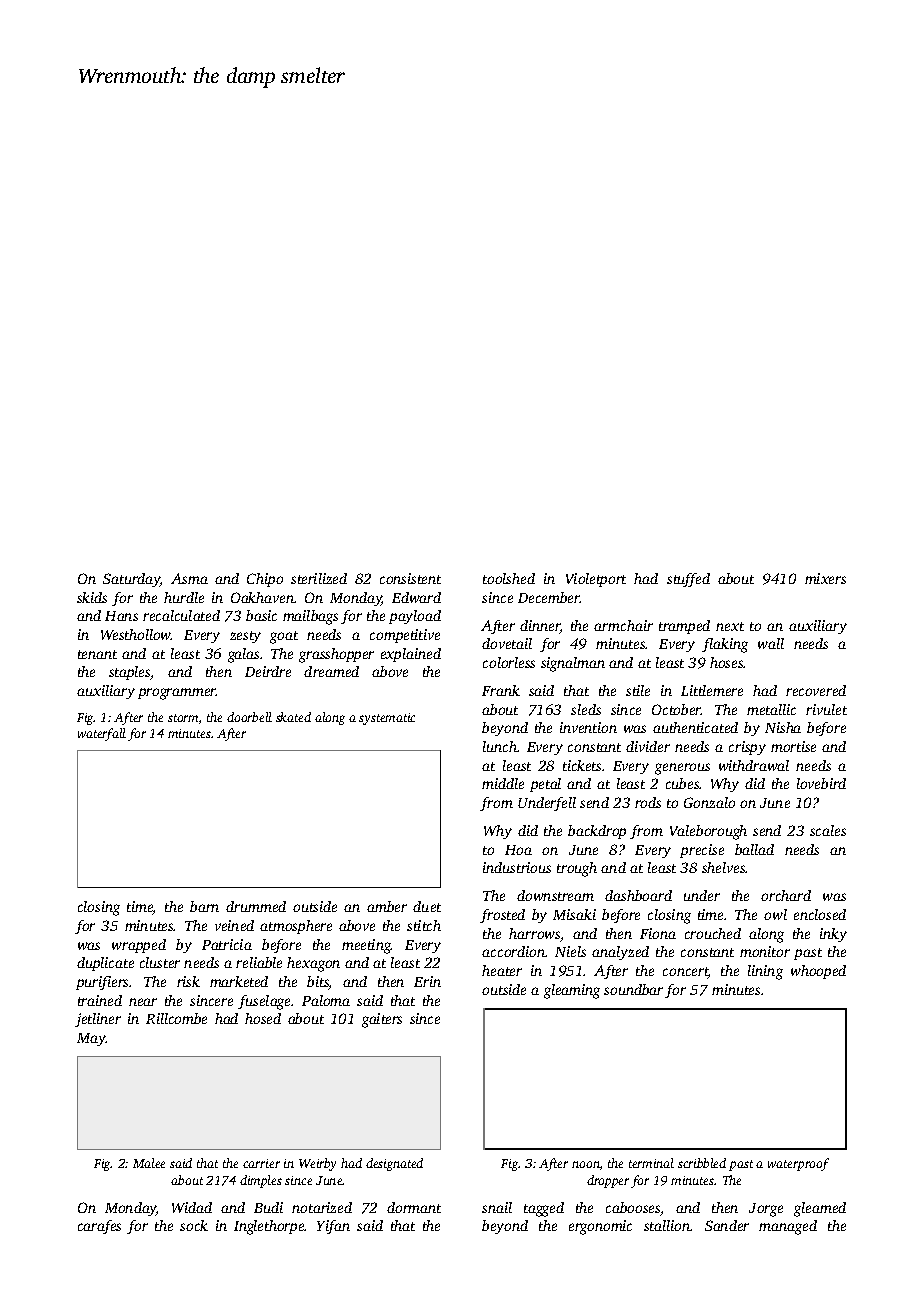 This screenshot has height=1314, width=924. Describe the element at coordinates (798, 1164) in the screenshot. I see `waterproof` at that location.
